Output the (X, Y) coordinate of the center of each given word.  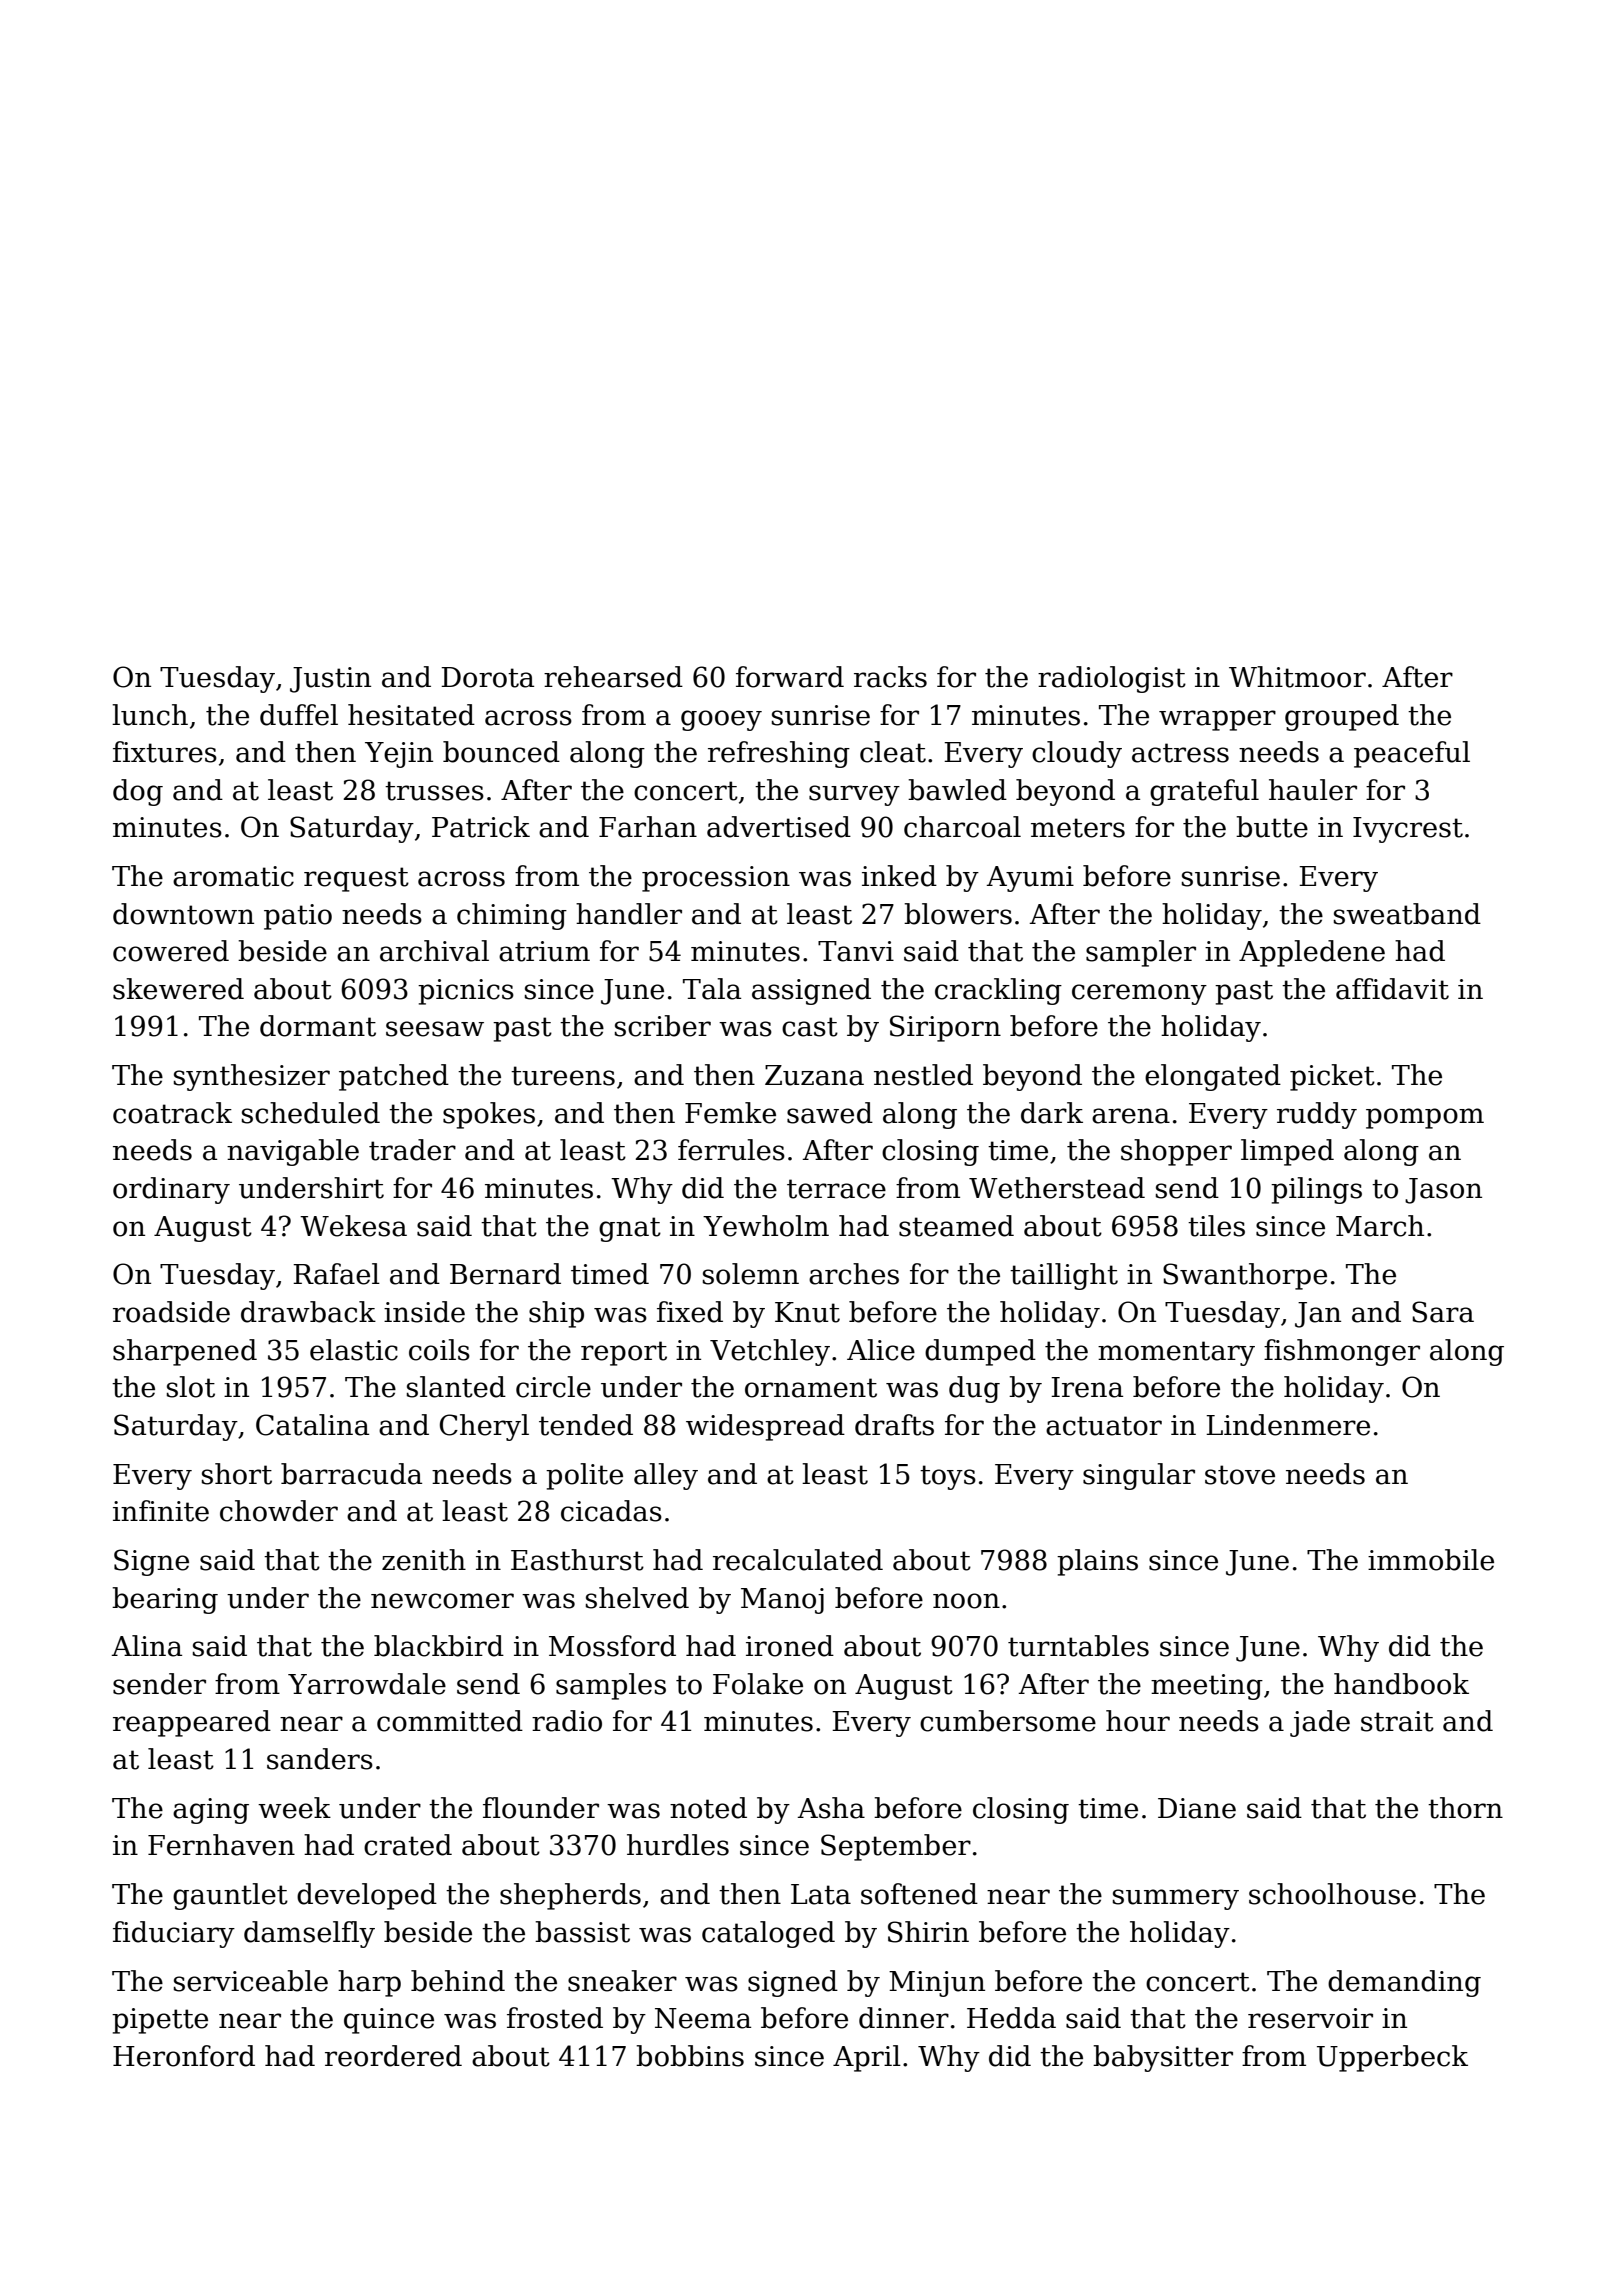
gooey (721, 720)
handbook (1401, 1684)
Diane (1197, 1808)
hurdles (678, 1845)
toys (948, 1477)
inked (899, 876)
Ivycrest (1408, 830)
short (237, 1474)
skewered (178, 989)
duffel (299, 715)
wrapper (1217, 720)
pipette (160, 2021)
